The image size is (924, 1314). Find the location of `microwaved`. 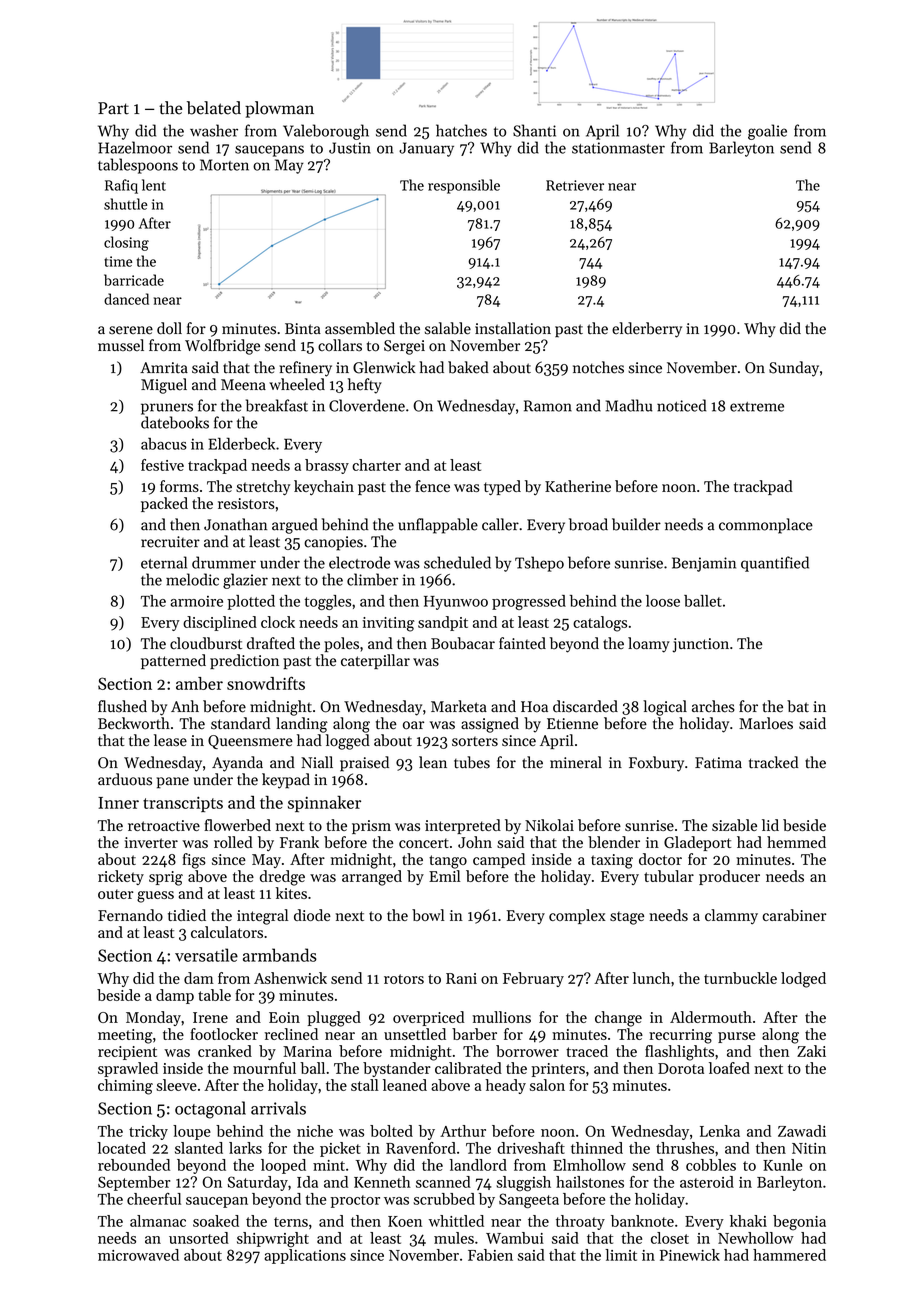

microwaved is located at coordinates (138, 1255).
